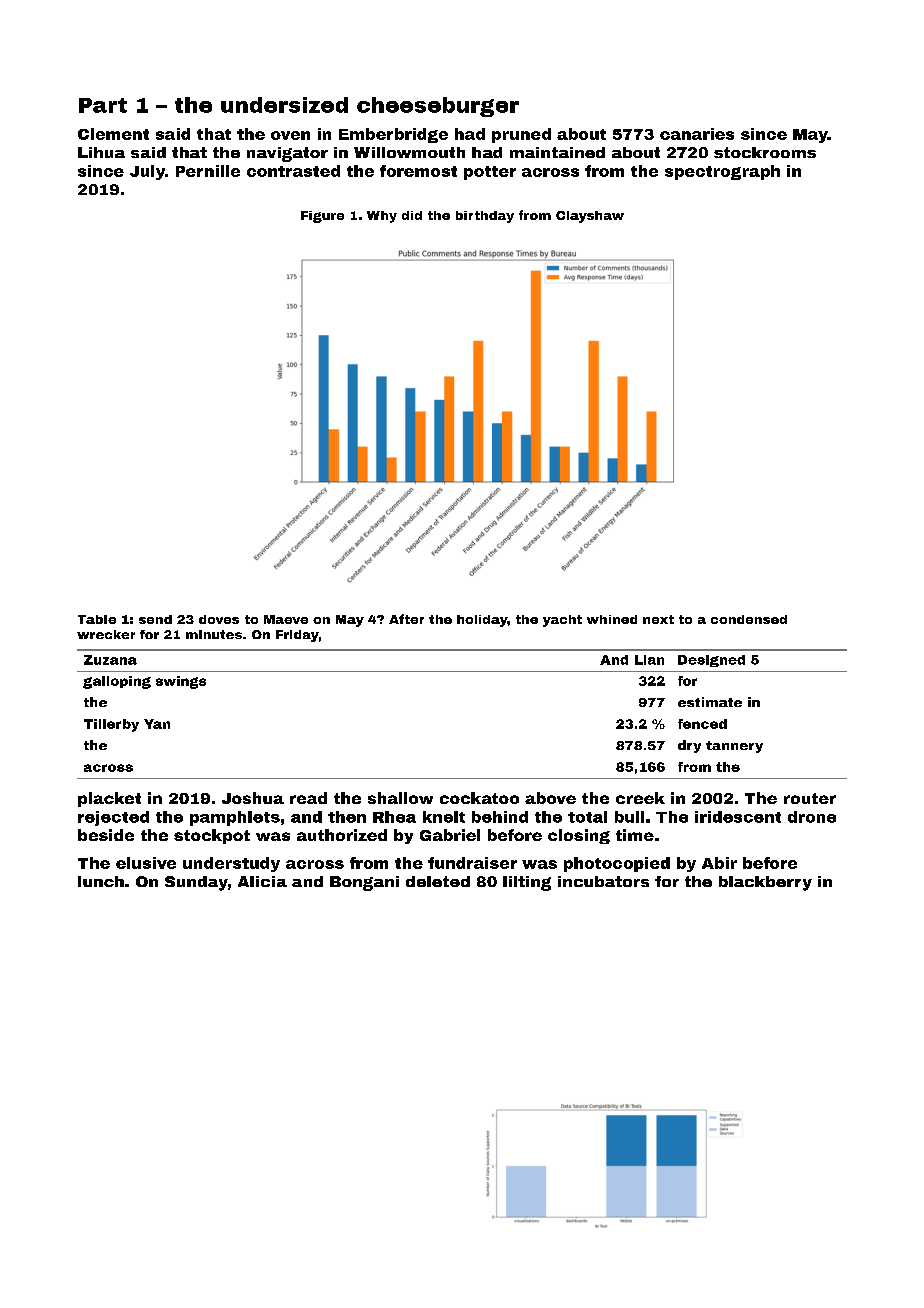 The height and width of the image is (1308, 924). I want to click on navigator, so click(287, 154).
